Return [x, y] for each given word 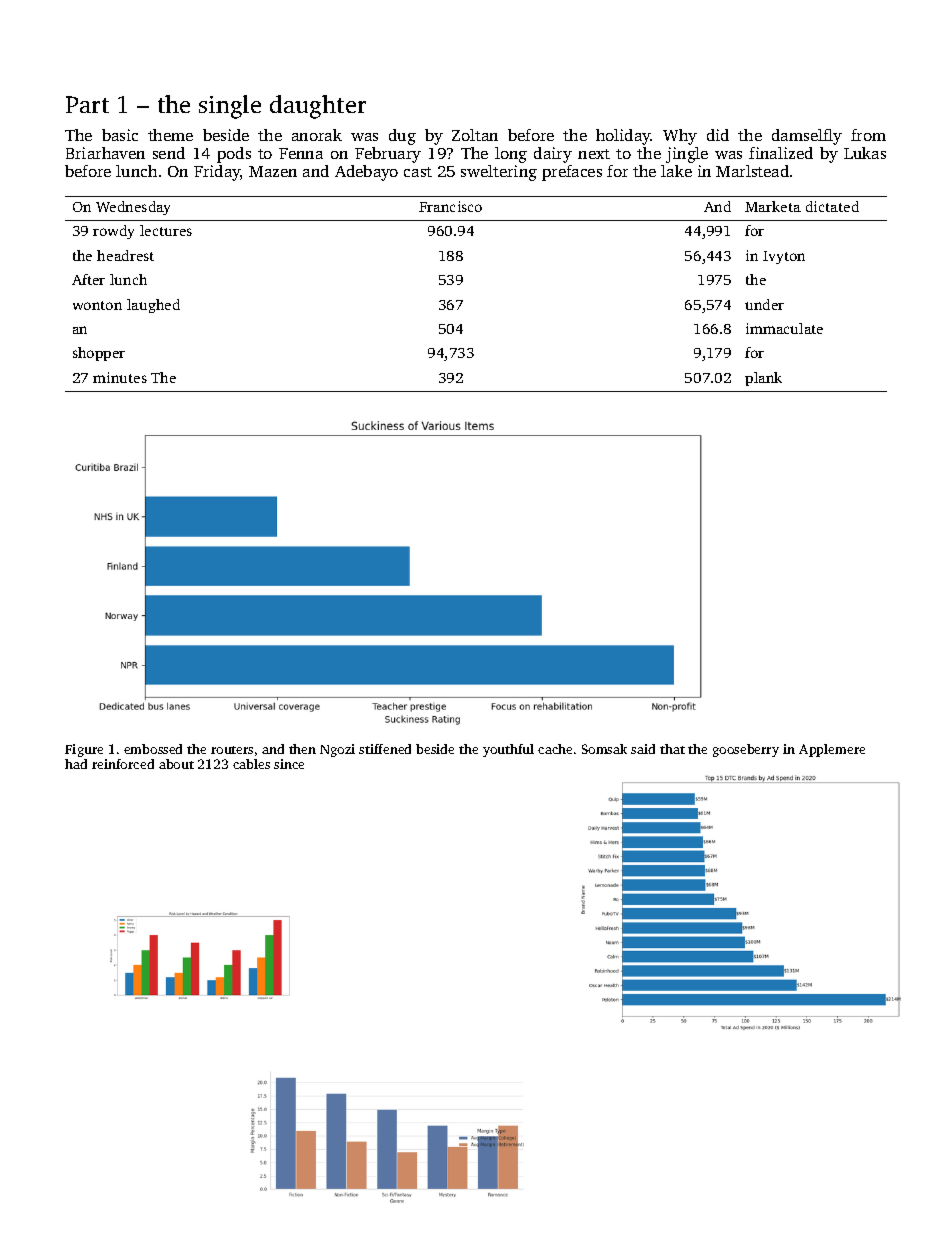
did [718, 135]
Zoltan [475, 135]
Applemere [832, 750]
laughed [153, 306]
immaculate [784, 328]
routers [232, 750]
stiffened [385, 749]
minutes [120, 377]
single [230, 107]
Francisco [450, 206]
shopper [99, 354]
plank [763, 379]
